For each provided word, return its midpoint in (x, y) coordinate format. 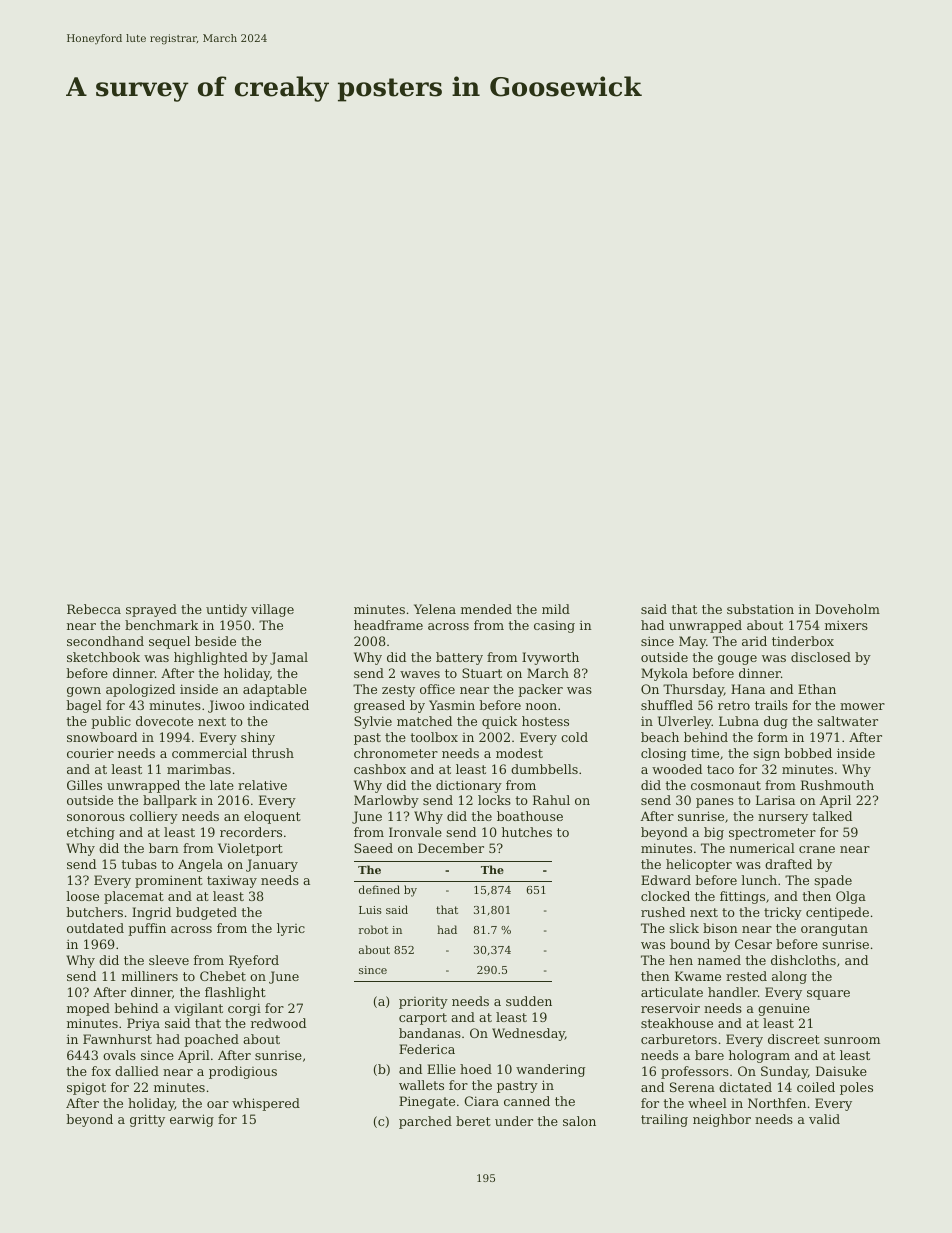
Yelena (435, 609)
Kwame (698, 976)
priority (423, 1003)
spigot (86, 1089)
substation (760, 609)
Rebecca (94, 609)
